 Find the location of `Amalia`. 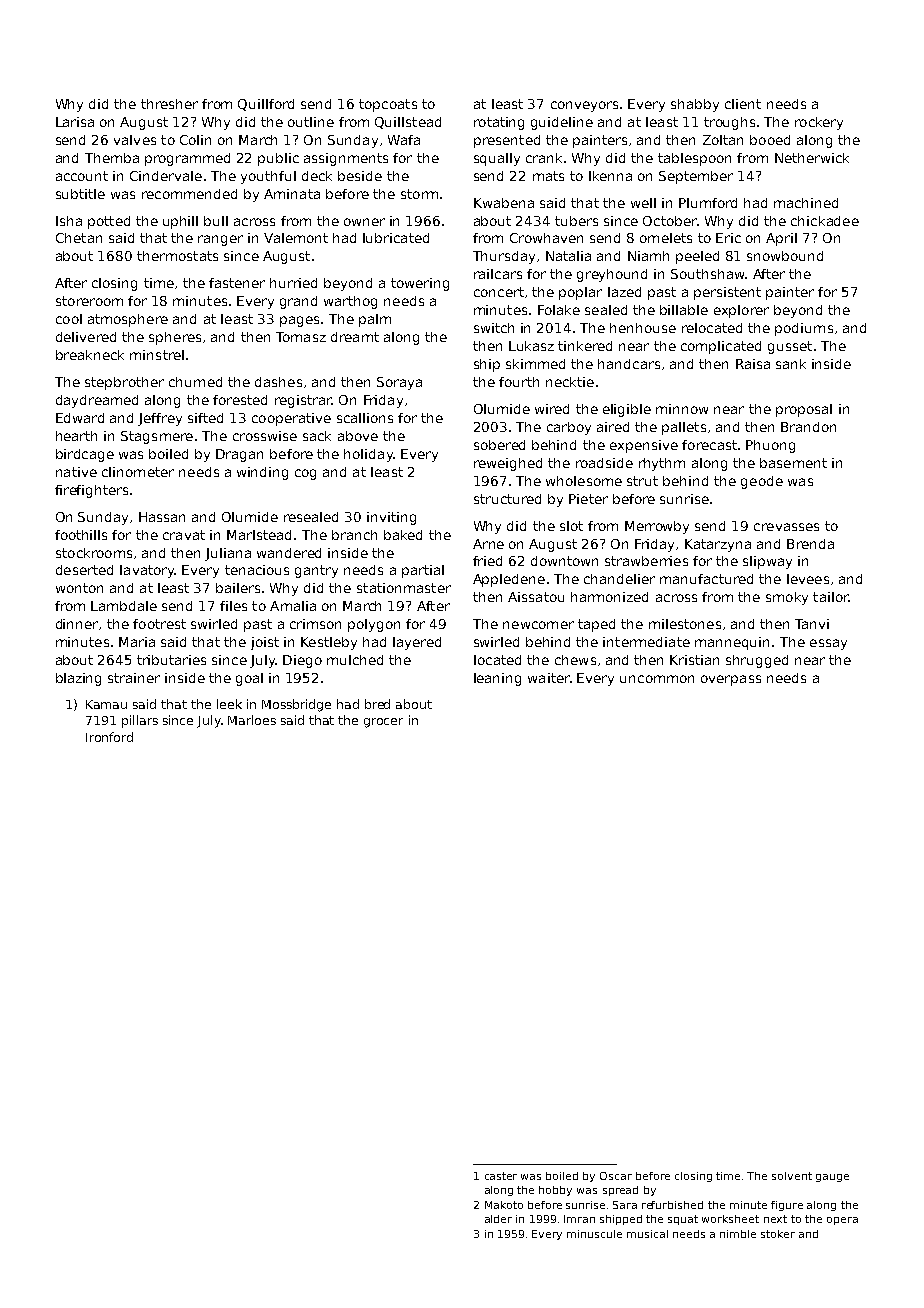

Amalia is located at coordinates (293, 606).
